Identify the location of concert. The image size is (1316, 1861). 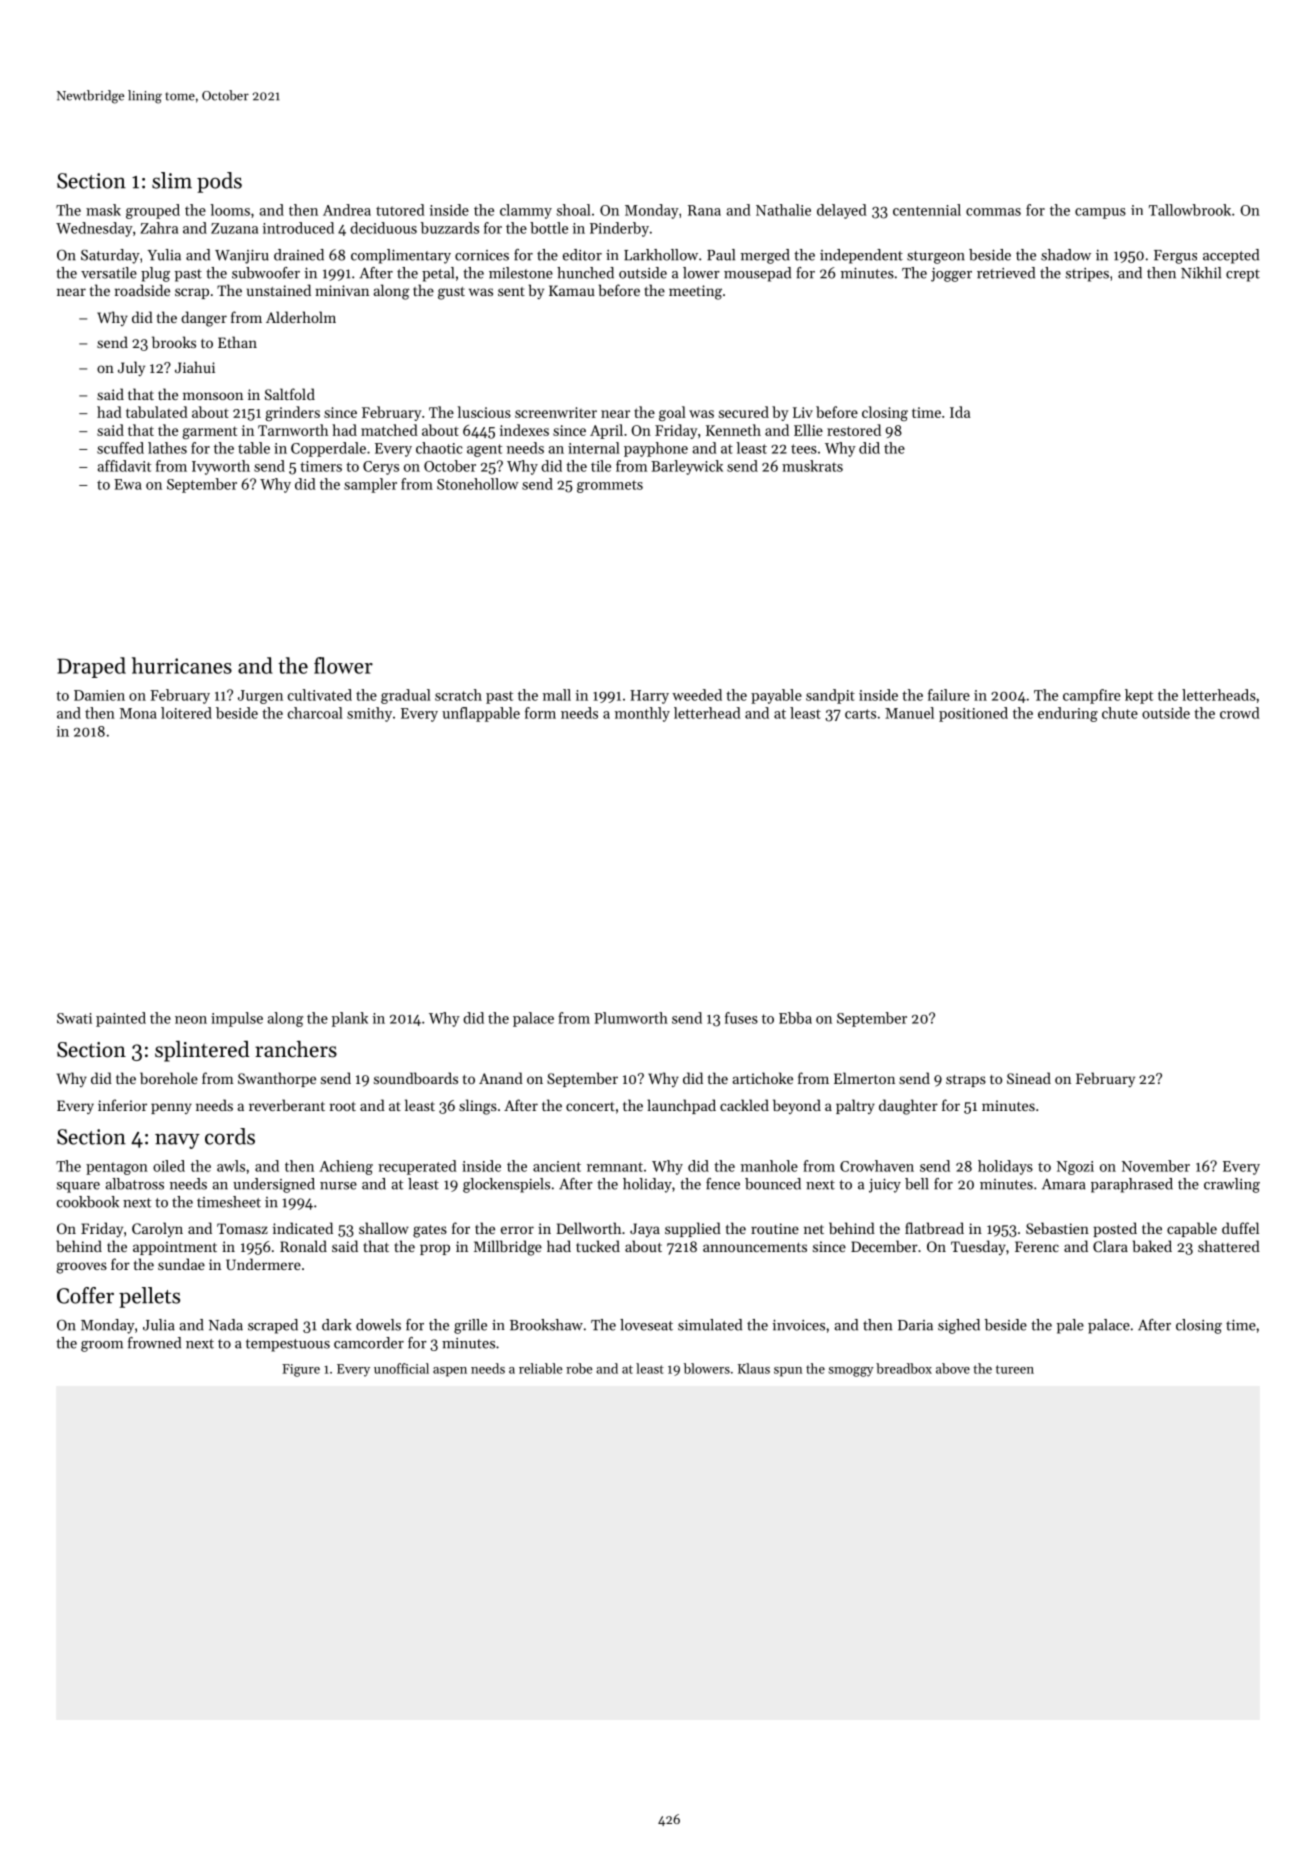
(590, 1106).
